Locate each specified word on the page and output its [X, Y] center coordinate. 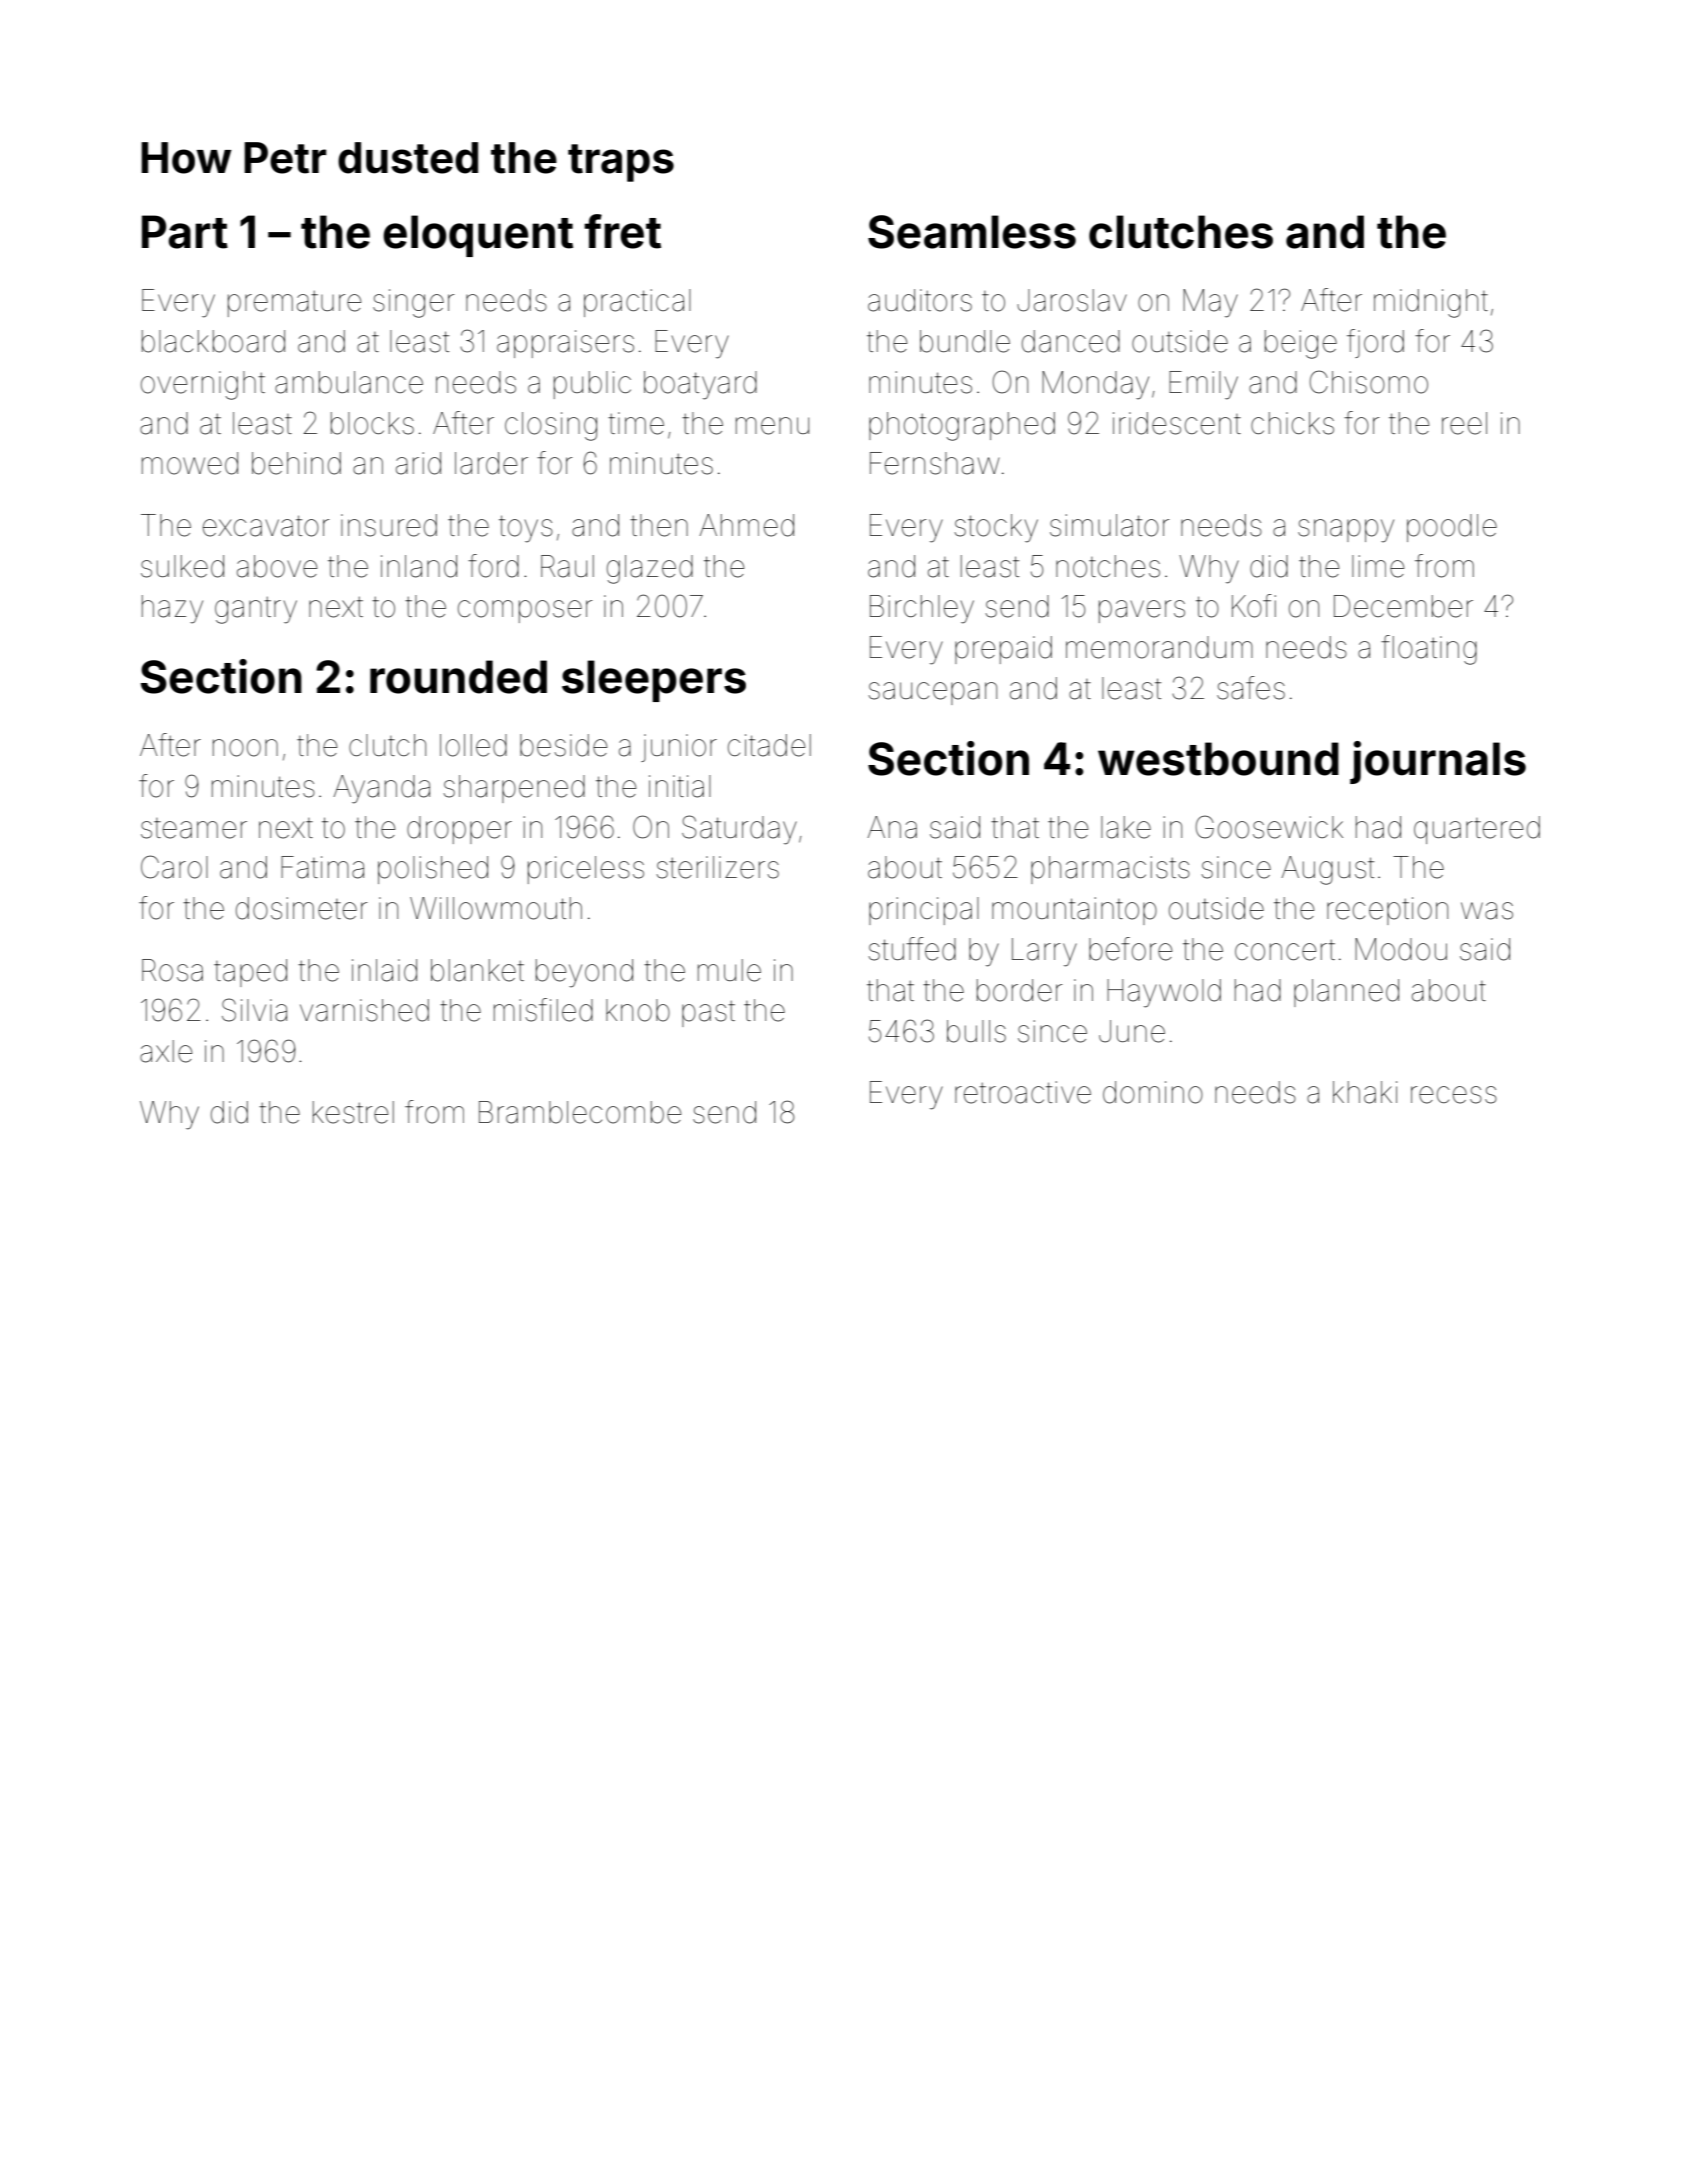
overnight [203, 385]
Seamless [972, 232]
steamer [194, 828]
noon [245, 748]
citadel [769, 745]
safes [1251, 688]
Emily [1203, 385]
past [708, 1014]
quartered [1477, 830]
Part [185, 232]
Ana [892, 827]
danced [1071, 341]
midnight [1431, 303]
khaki [1365, 1092]
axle [166, 1051]
